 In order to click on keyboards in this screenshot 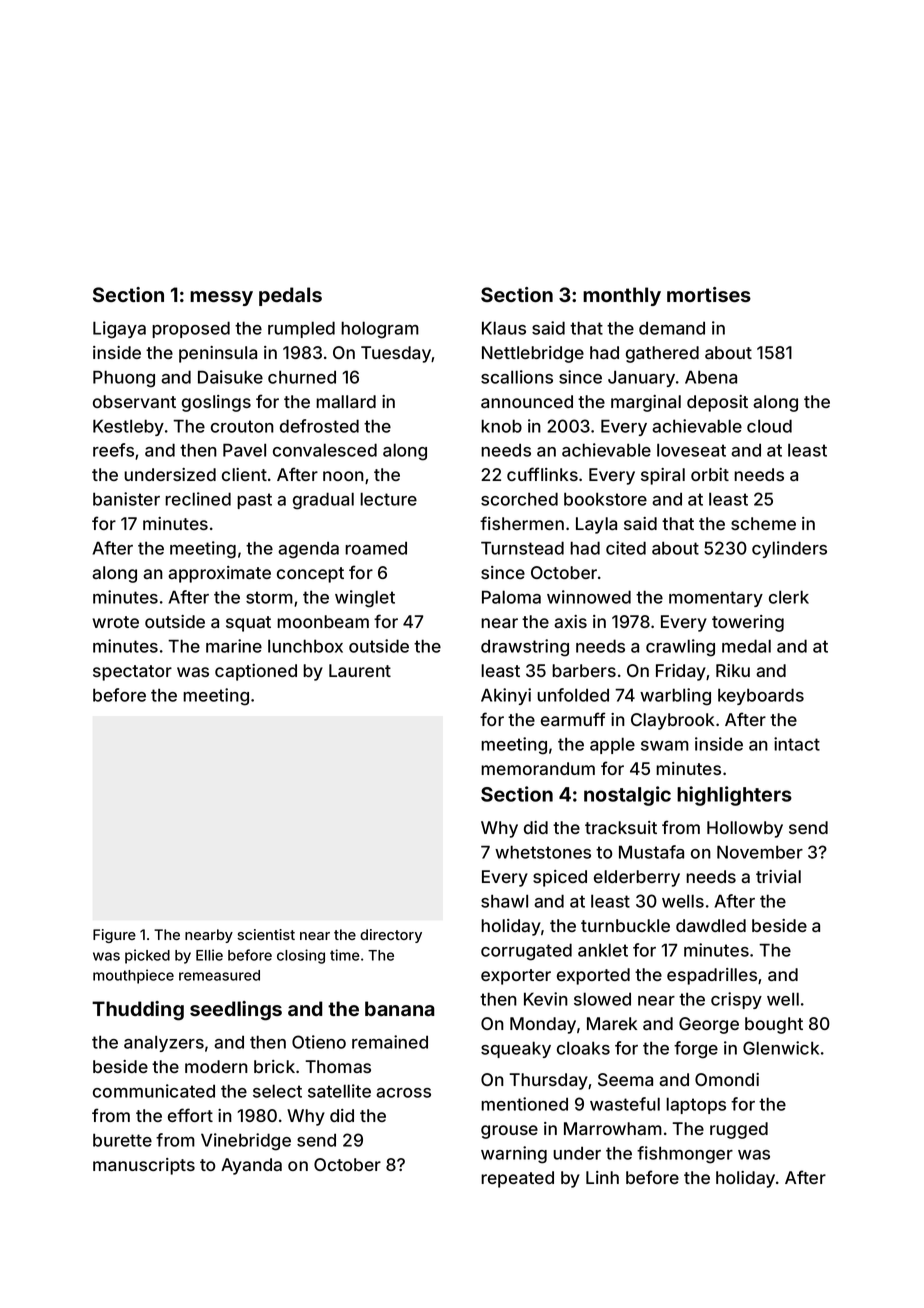, I will do `click(761, 696)`.
